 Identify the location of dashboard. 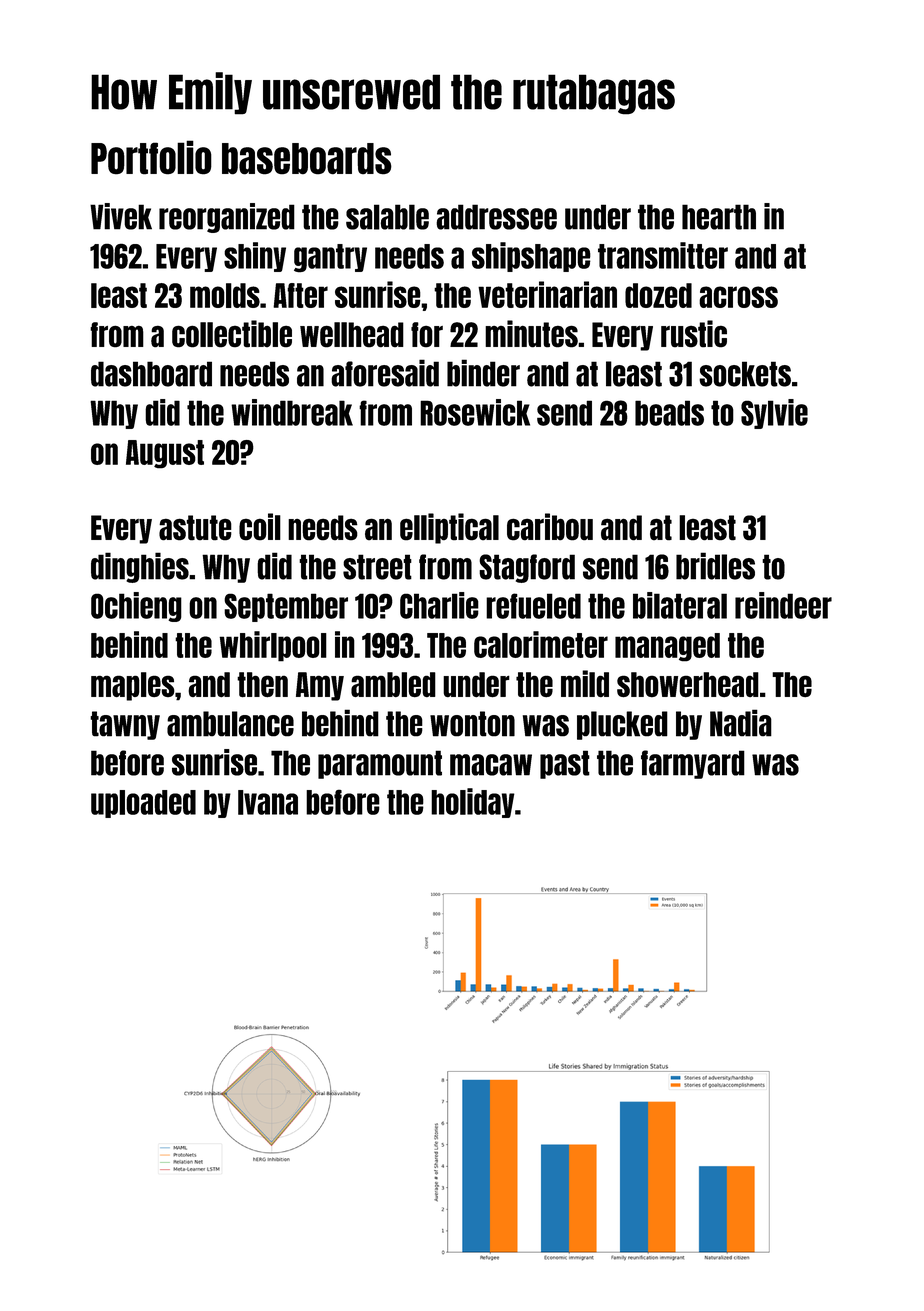
(151, 374).
